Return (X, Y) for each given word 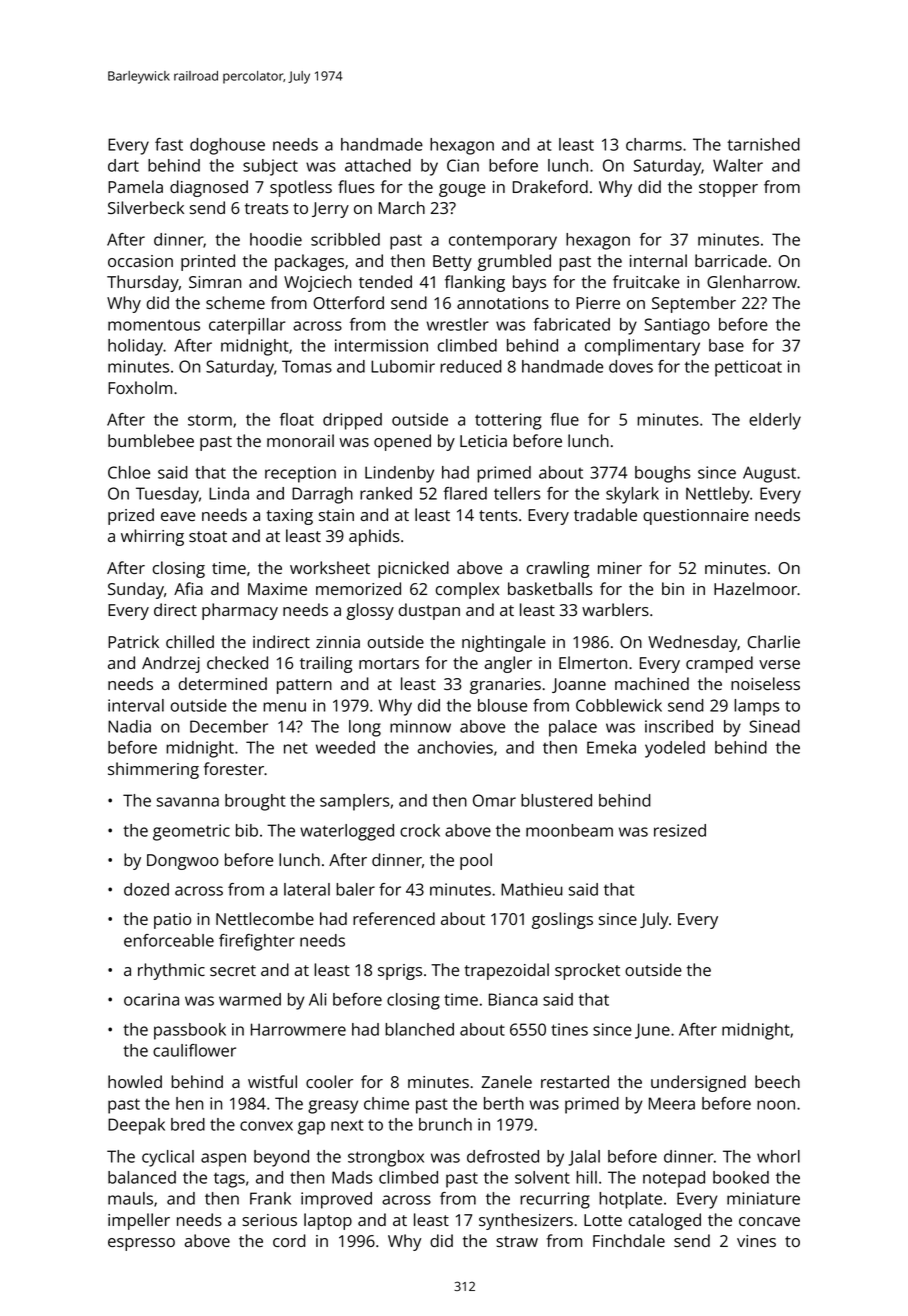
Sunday (136, 590)
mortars (389, 663)
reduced (471, 366)
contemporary (503, 242)
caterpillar (247, 326)
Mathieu (532, 889)
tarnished (763, 144)
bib (247, 830)
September (694, 304)
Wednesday (692, 643)
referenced (394, 918)
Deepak (136, 1126)
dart (123, 165)
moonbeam (569, 830)
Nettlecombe (265, 918)
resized (680, 830)
